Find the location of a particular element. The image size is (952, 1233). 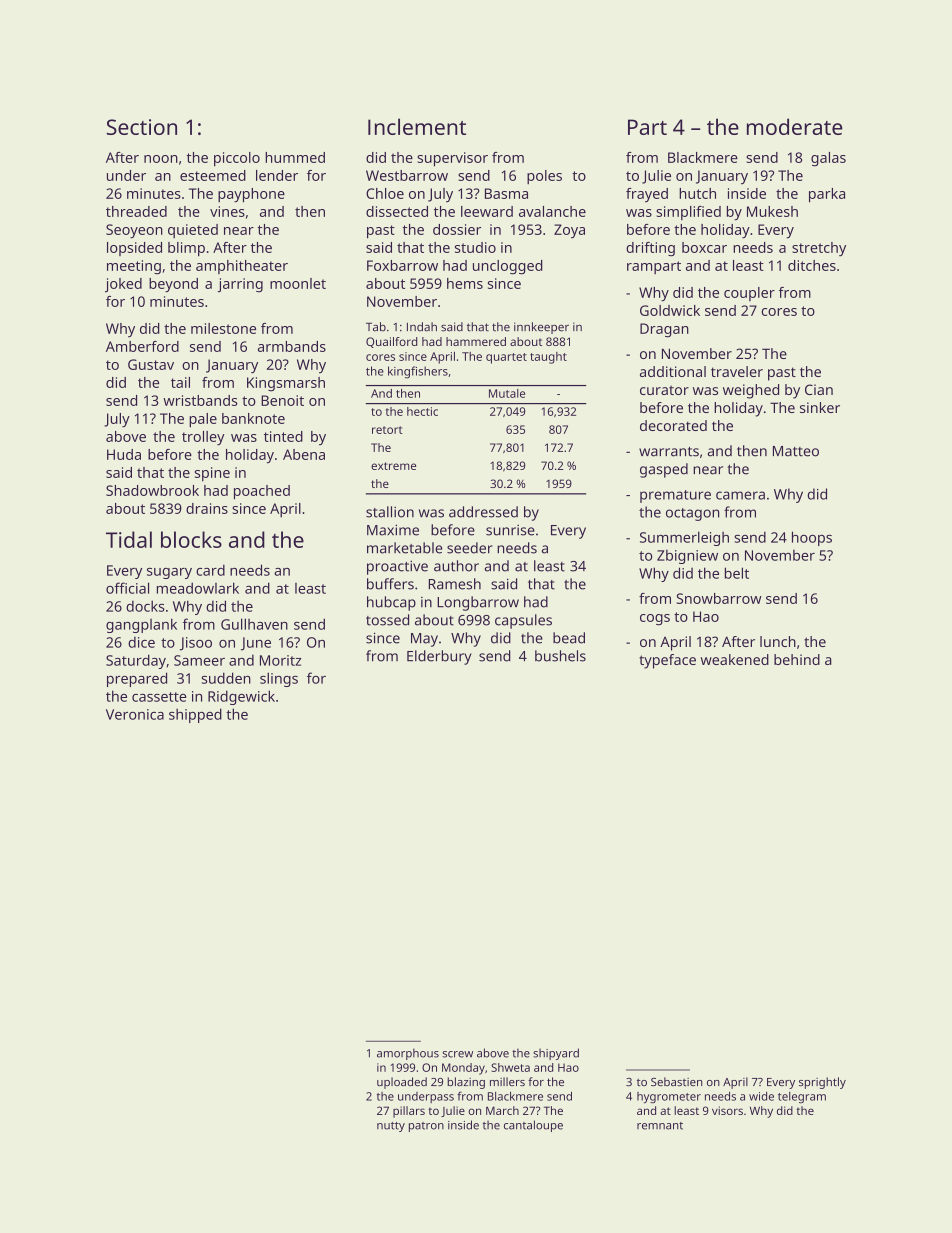

prepared is located at coordinates (137, 679).
